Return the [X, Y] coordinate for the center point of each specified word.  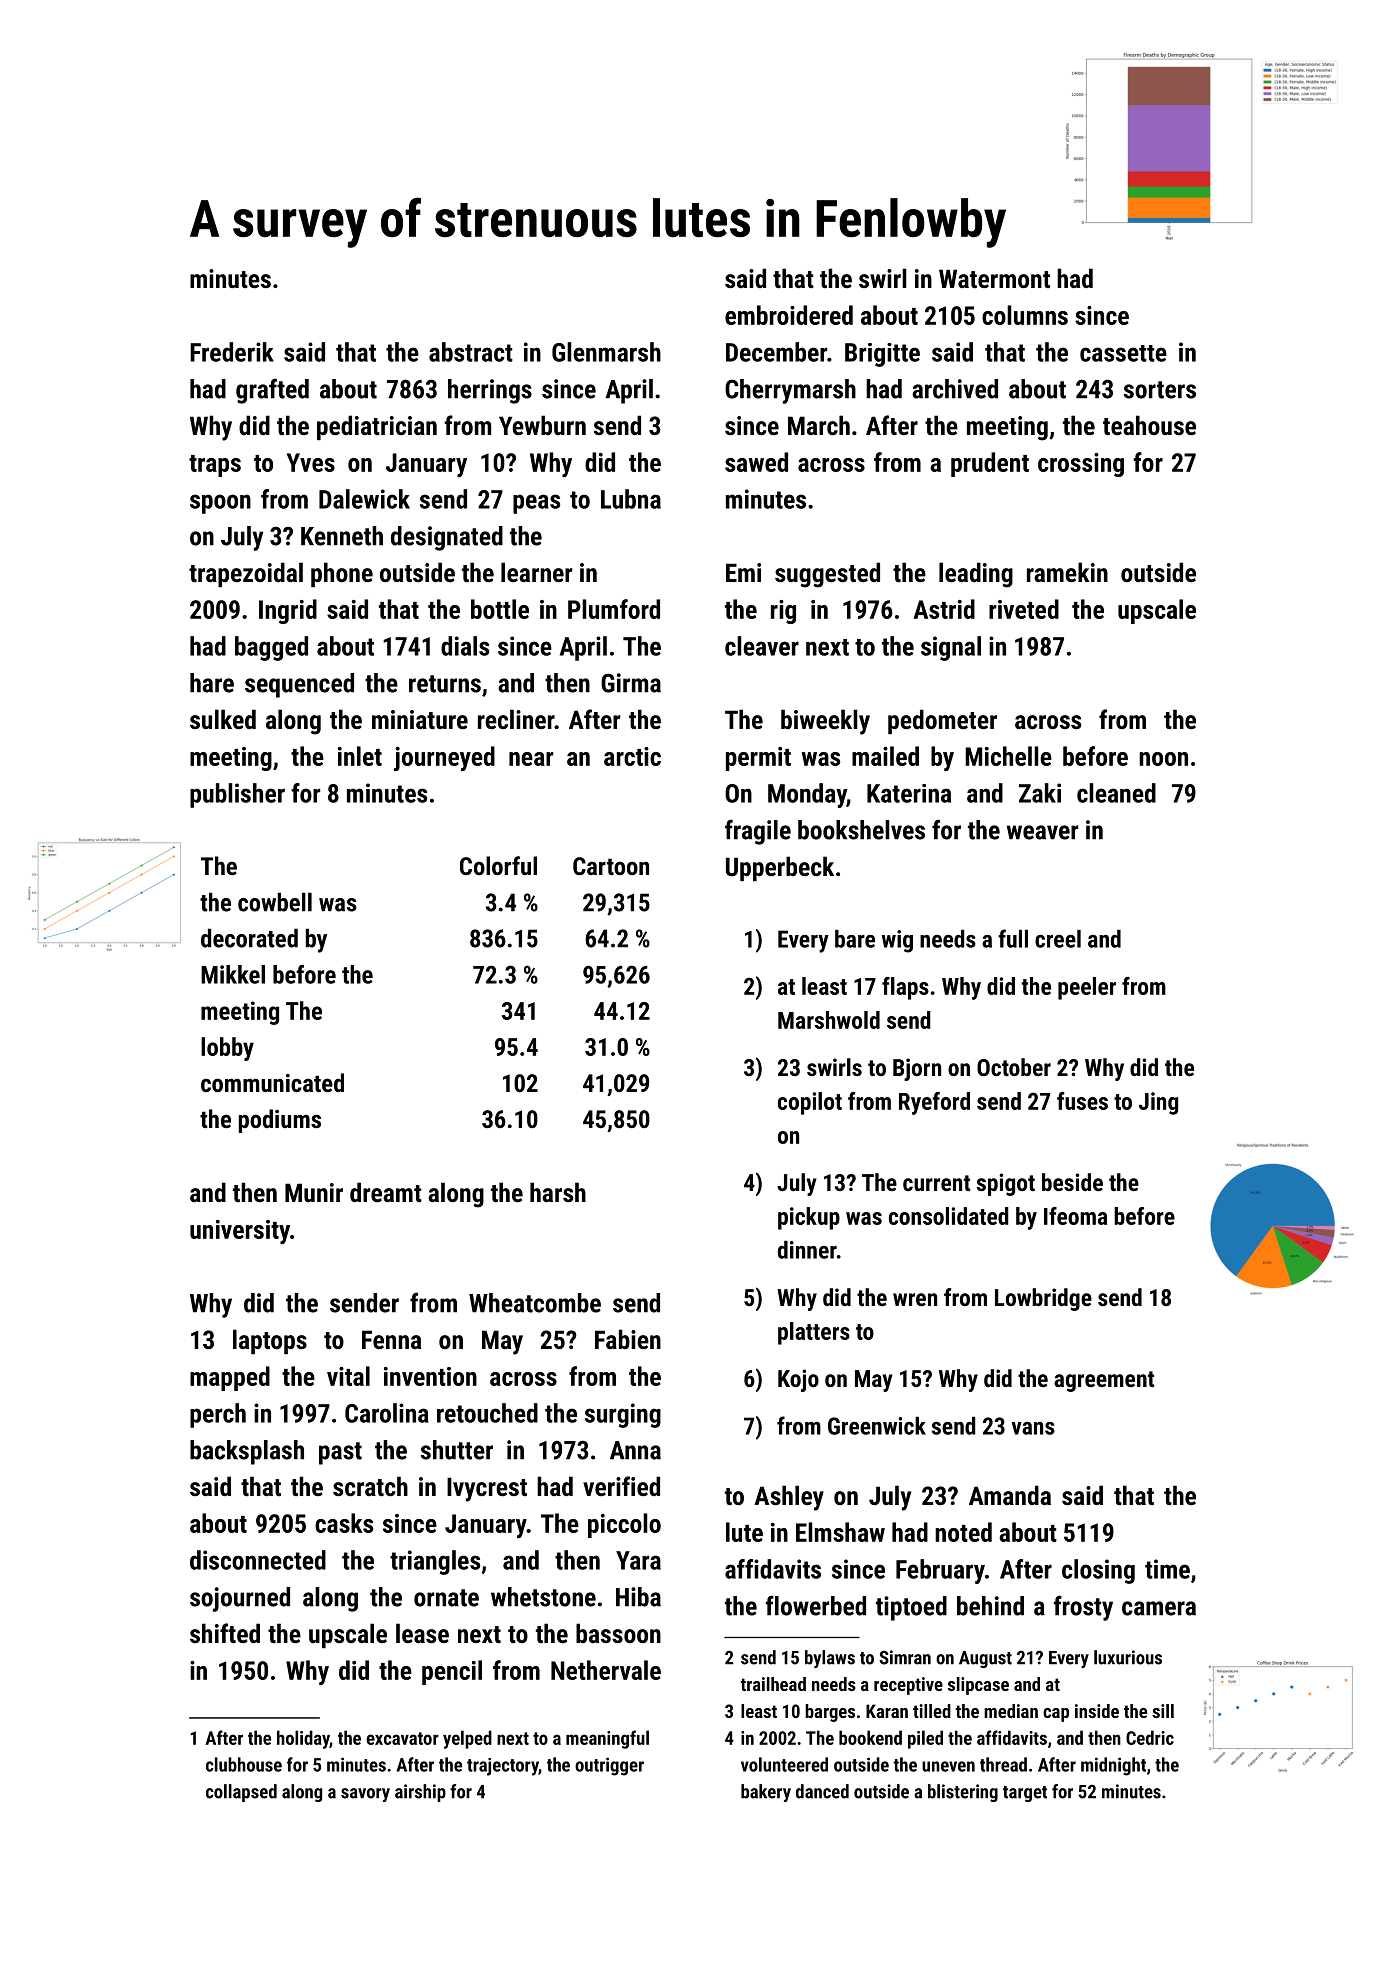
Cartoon [611, 866]
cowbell [275, 902]
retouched [487, 1413]
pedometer [942, 721]
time [1167, 1569]
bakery [766, 1793]
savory [365, 1795]
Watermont [994, 278]
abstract [471, 352]
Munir [314, 1192]
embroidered [789, 315]
